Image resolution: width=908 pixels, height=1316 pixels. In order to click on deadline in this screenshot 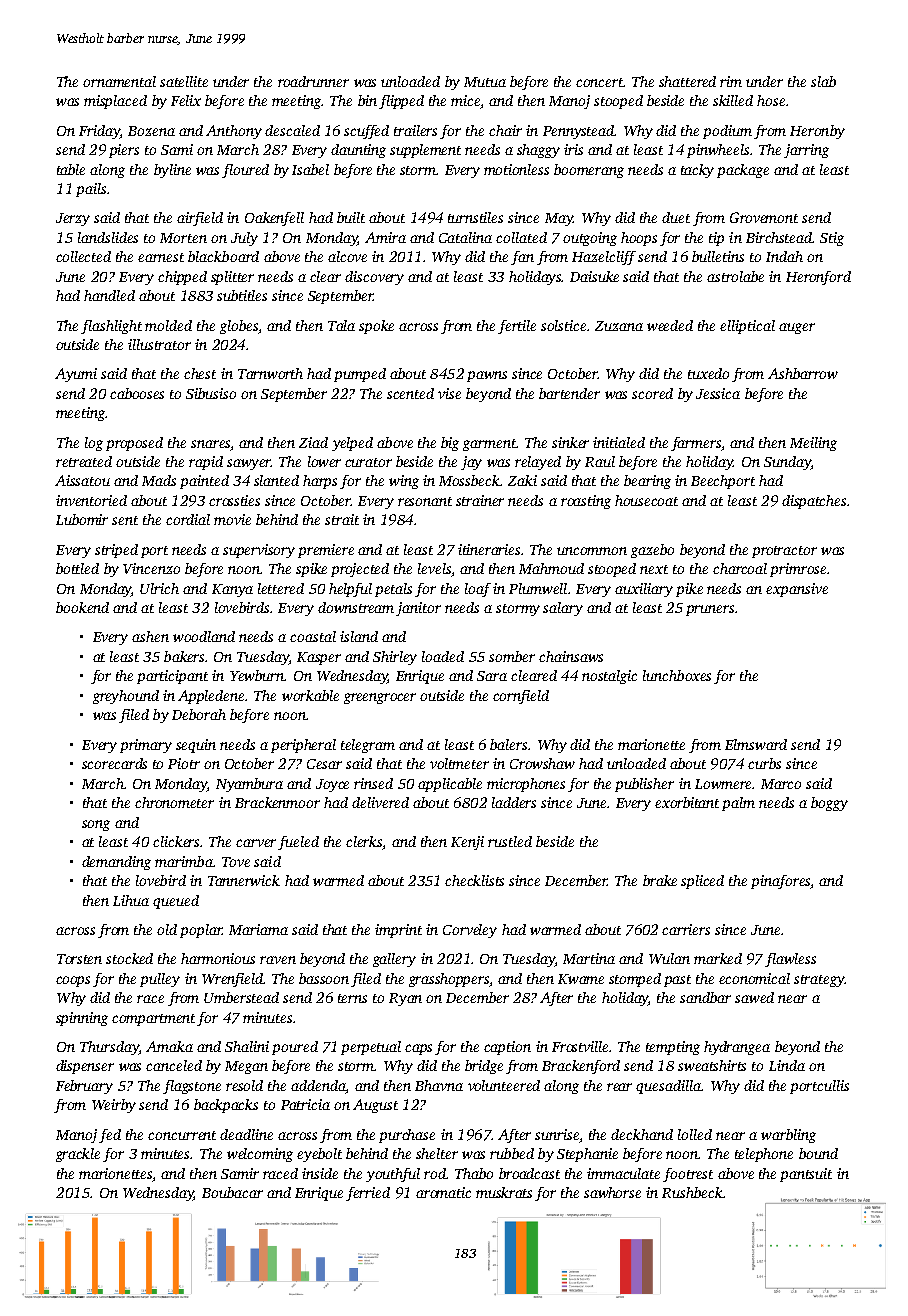, I will do `click(246, 1134)`.
